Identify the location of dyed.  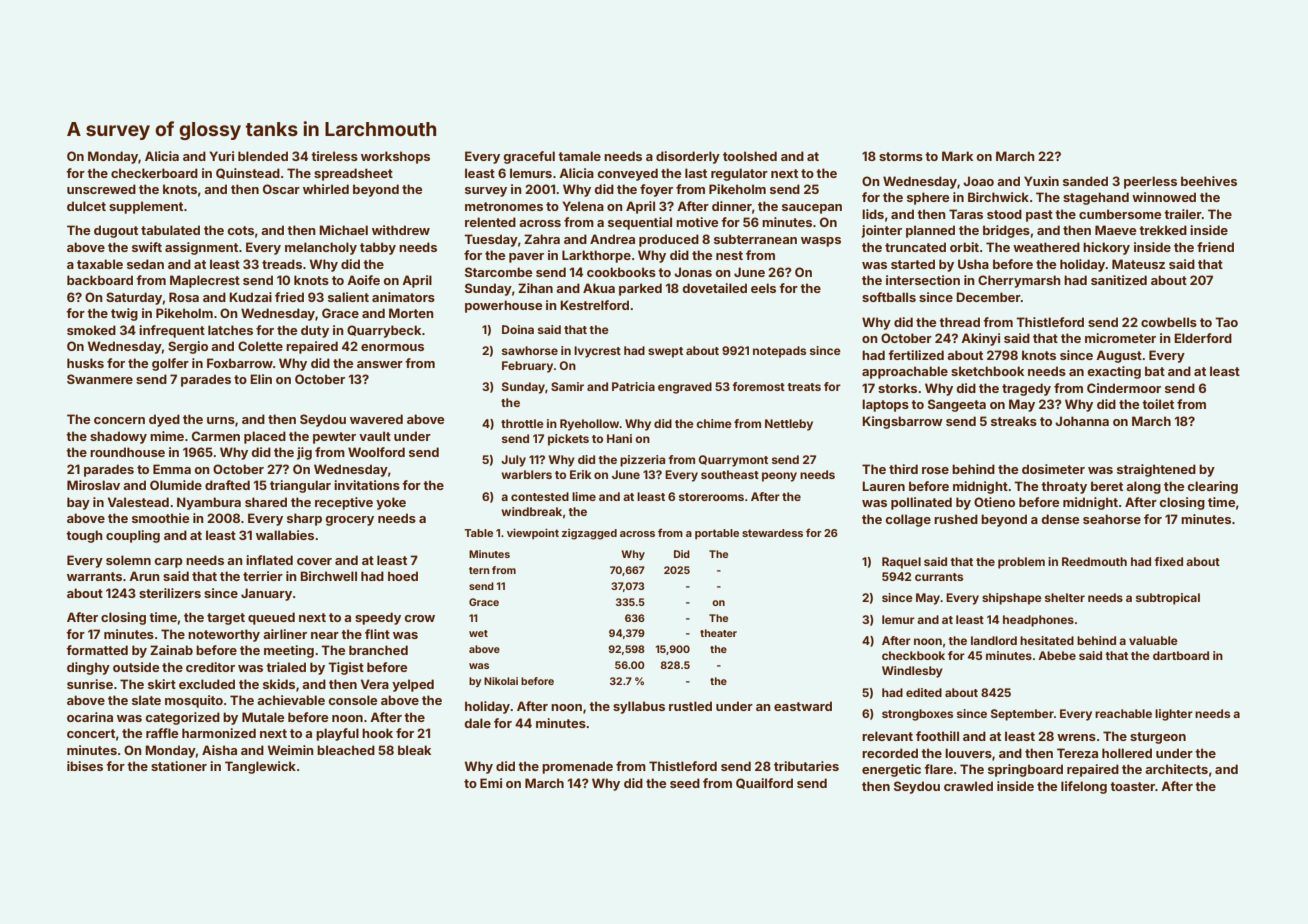
(164, 420).
